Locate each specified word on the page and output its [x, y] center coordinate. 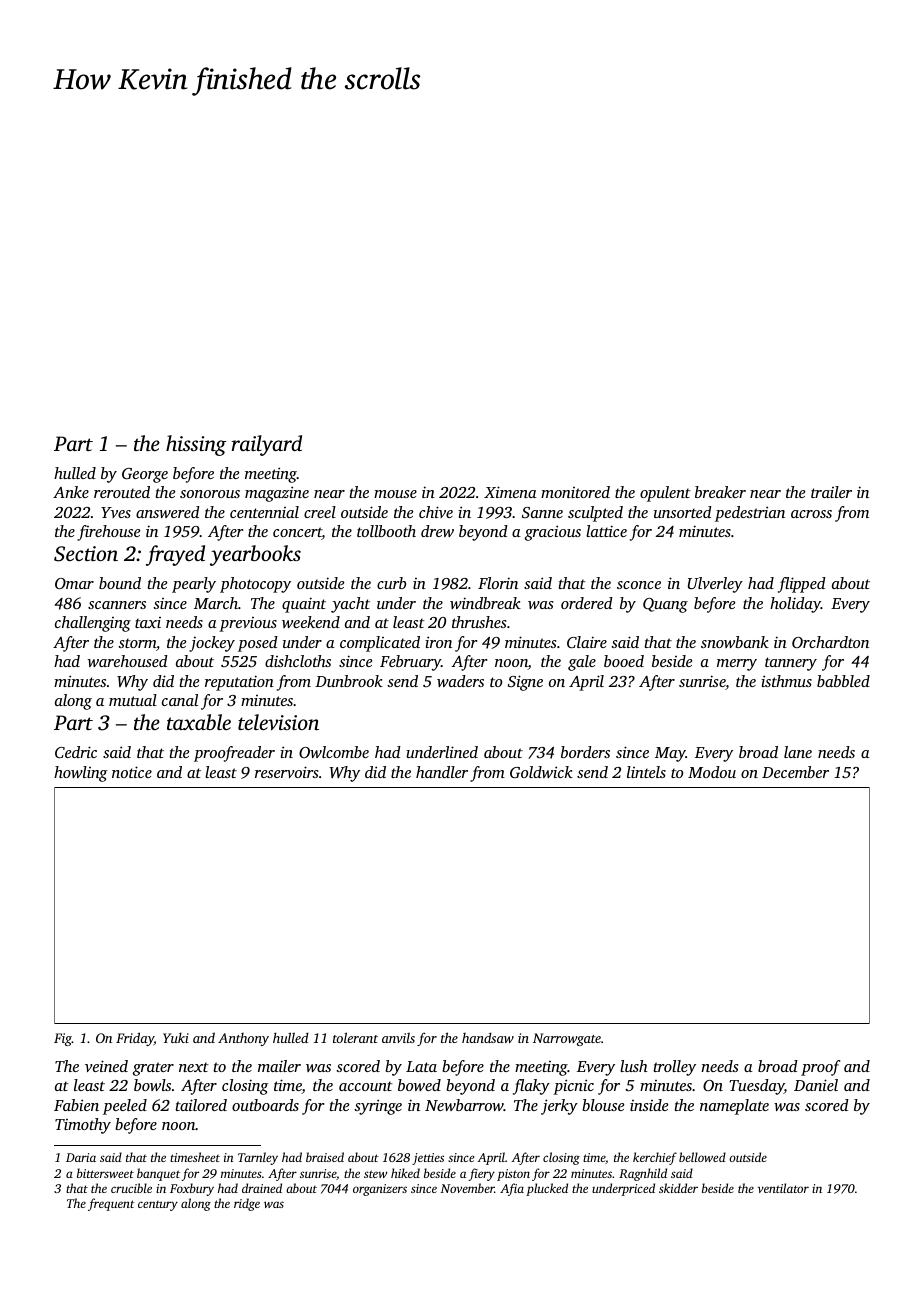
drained [262, 1188]
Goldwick [541, 772]
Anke [71, 492]
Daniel [816, 1085]
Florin [498, 583]
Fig [63, 1039]
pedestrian [750, 514]
